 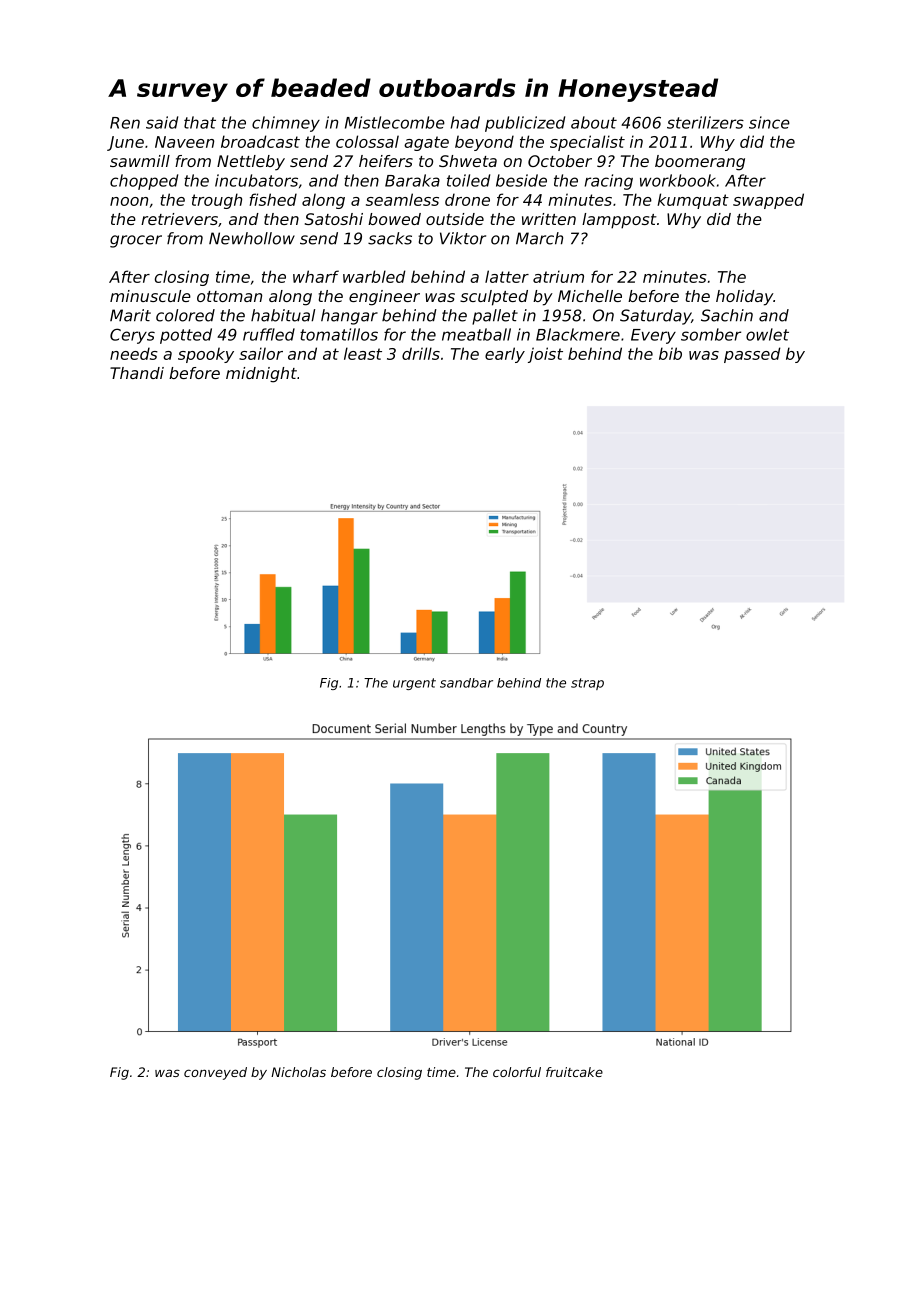 What do you see at coordinates (466, 683) in the document?
I see `sandbar` at bounding box center [466, 683].
